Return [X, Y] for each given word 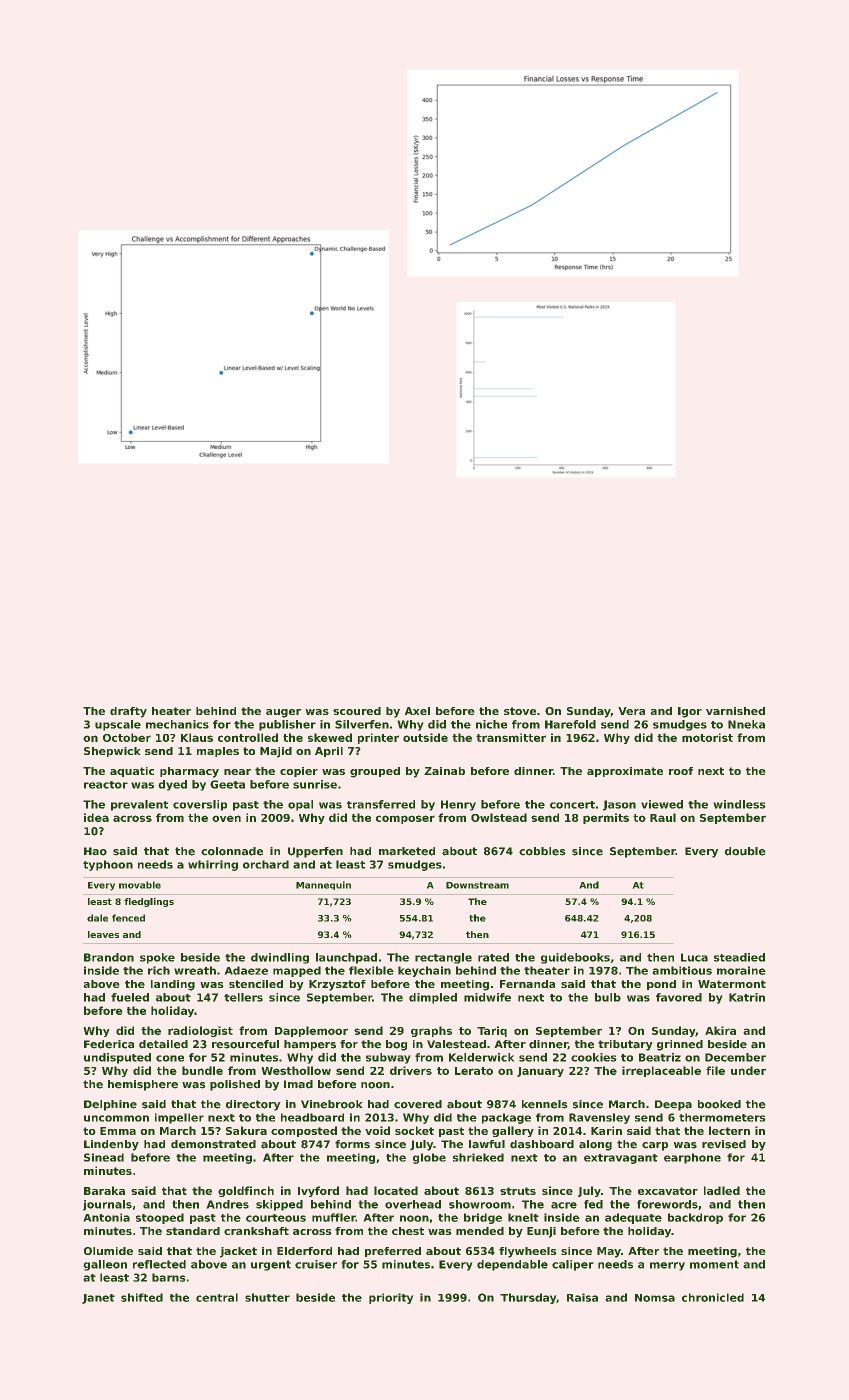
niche [491, 724]
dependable [512, 1265]
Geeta [227, 784]
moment [714, 1264]
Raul [663, 817]
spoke [157, 958]
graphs [431, 1031]
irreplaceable [661, 1071]
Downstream [477, 885]
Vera [631, 711]
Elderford [304, 1251]
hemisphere [143, 1085]
